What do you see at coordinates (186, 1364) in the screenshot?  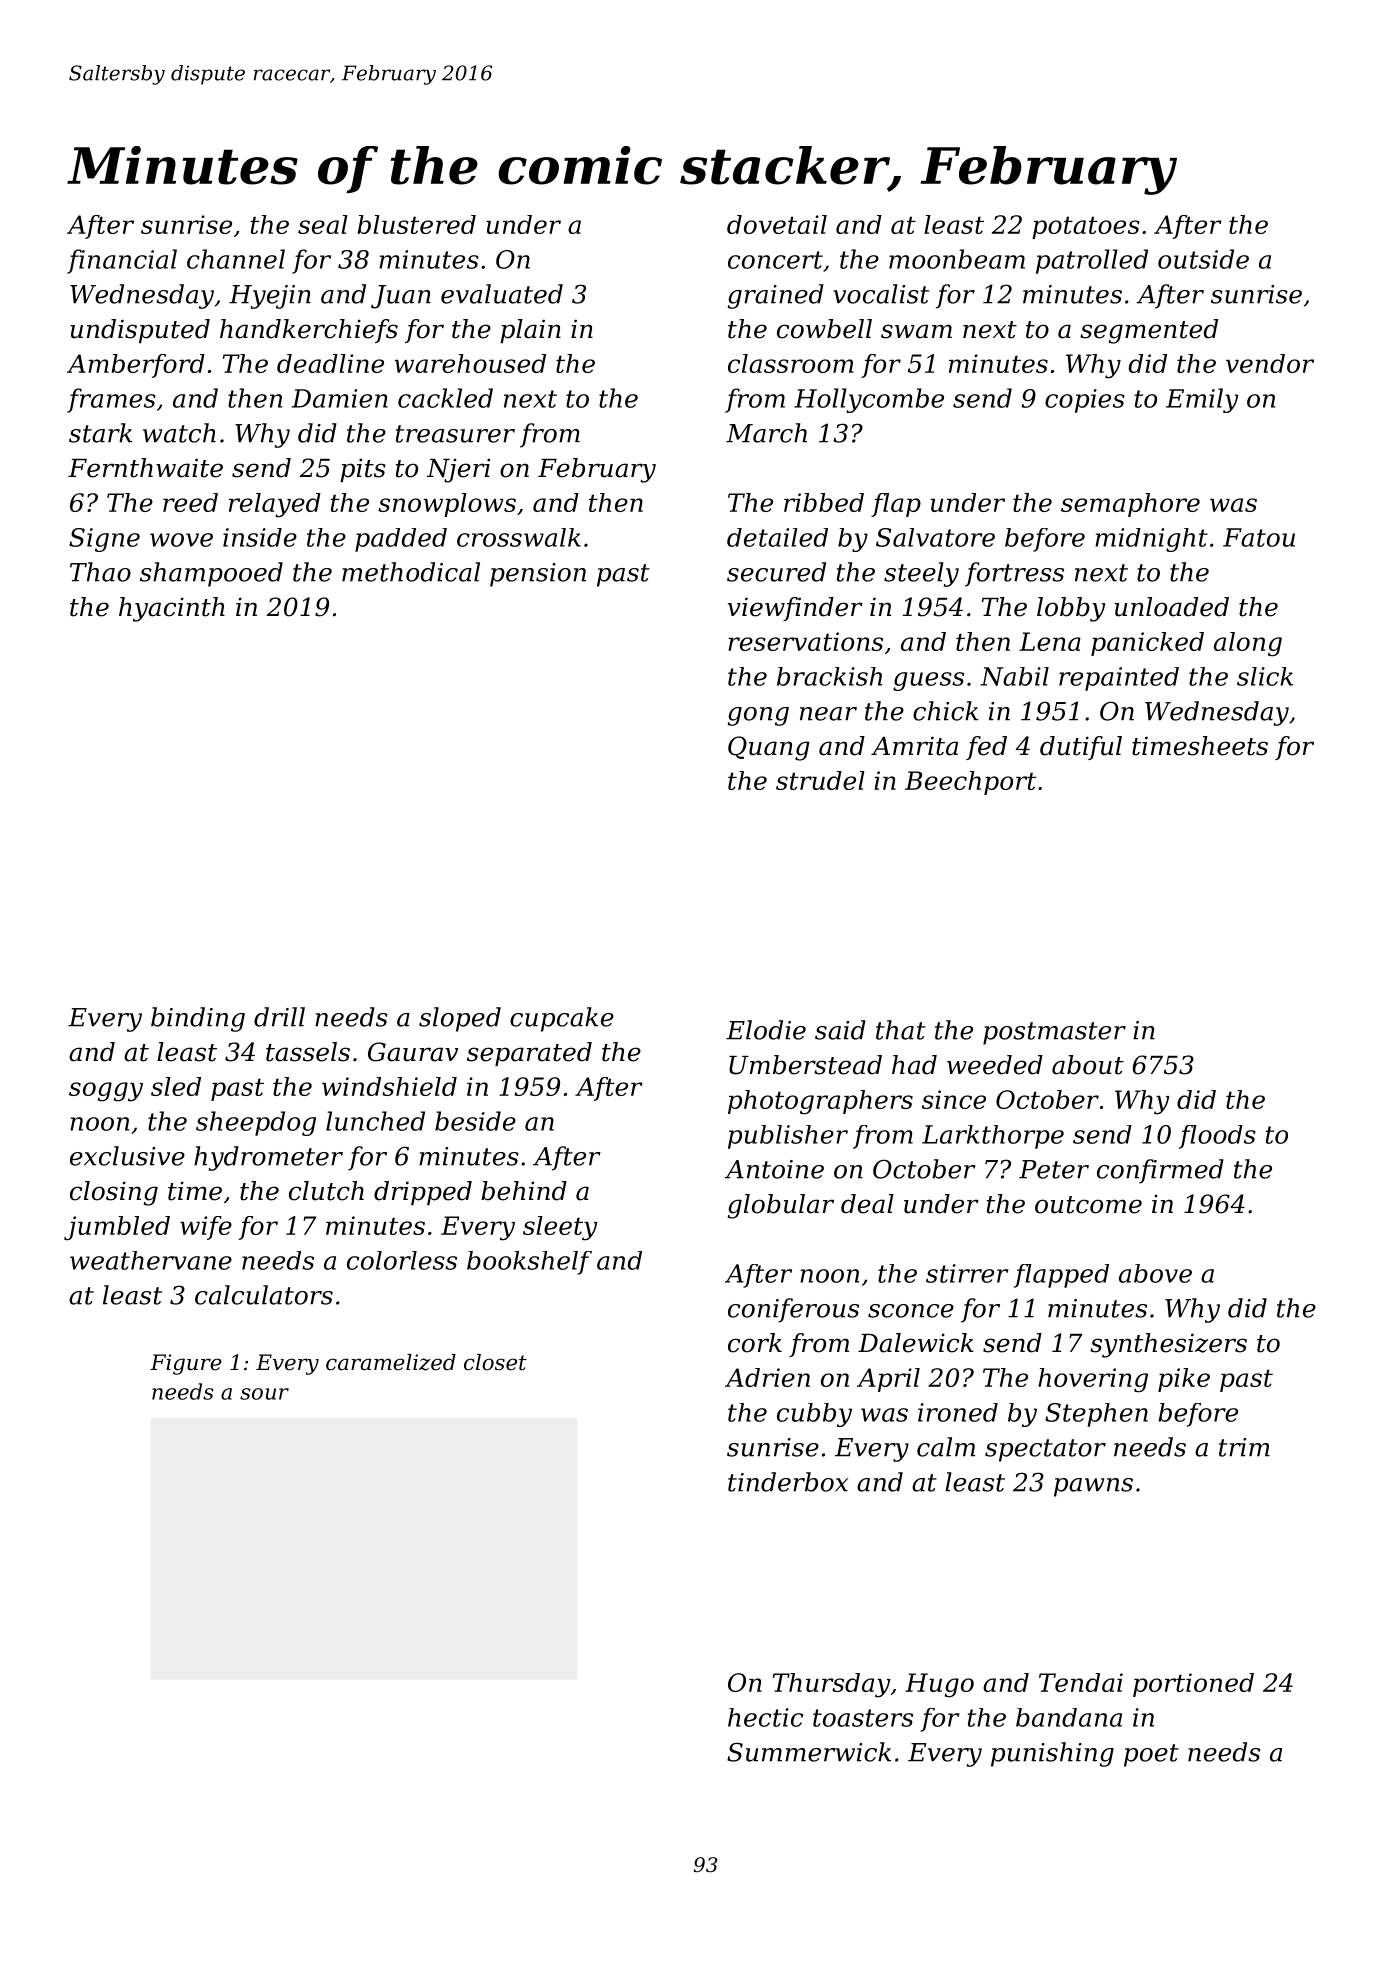 I see `Figure` at bounding box center [186, 1364].
